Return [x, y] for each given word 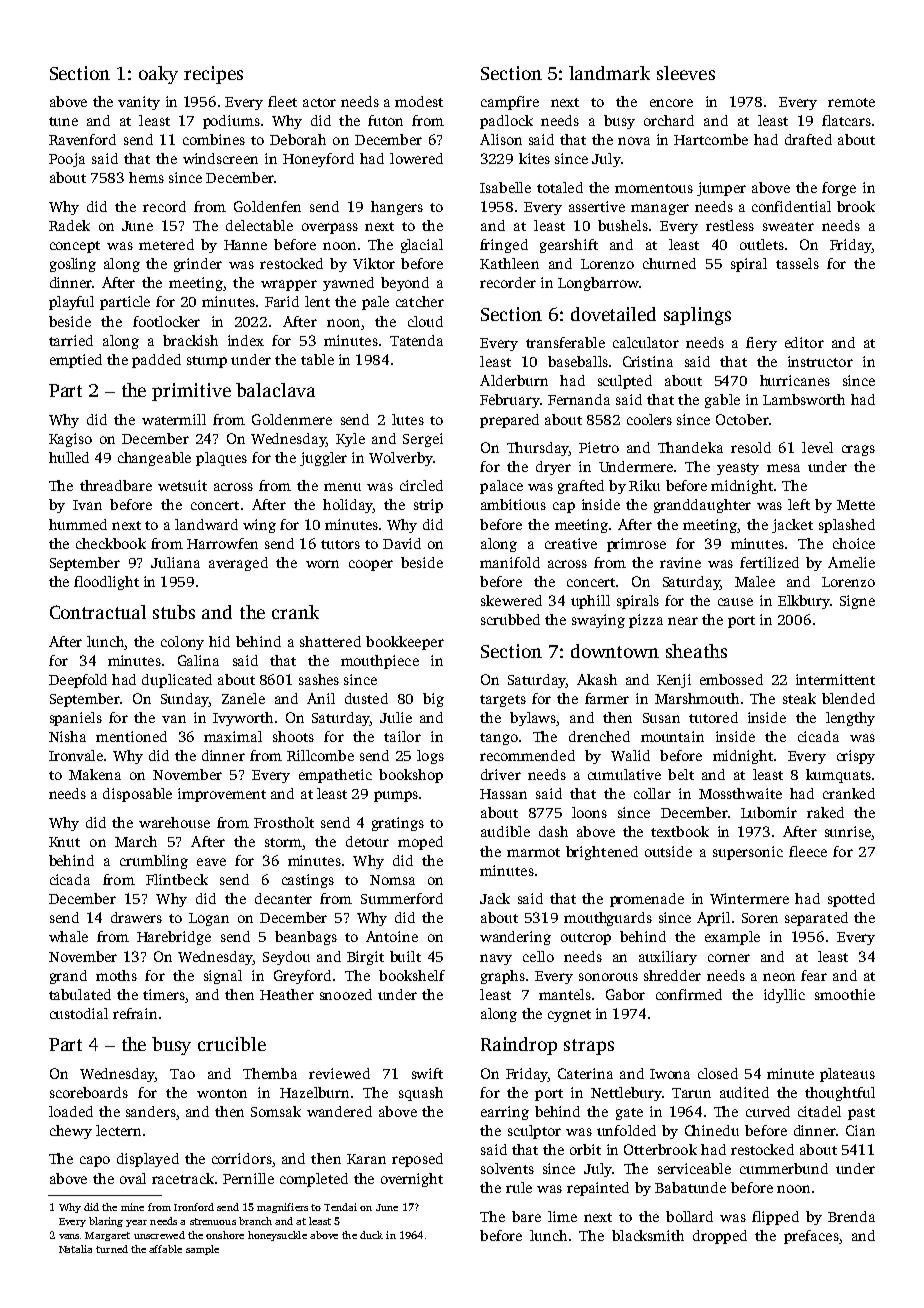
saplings [697, 316]
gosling [73, 265]
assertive [597, 206]
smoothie [845, 994]
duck [371, 1235]
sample [202, 1250]
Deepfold [78, 681]
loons [589, 812]
